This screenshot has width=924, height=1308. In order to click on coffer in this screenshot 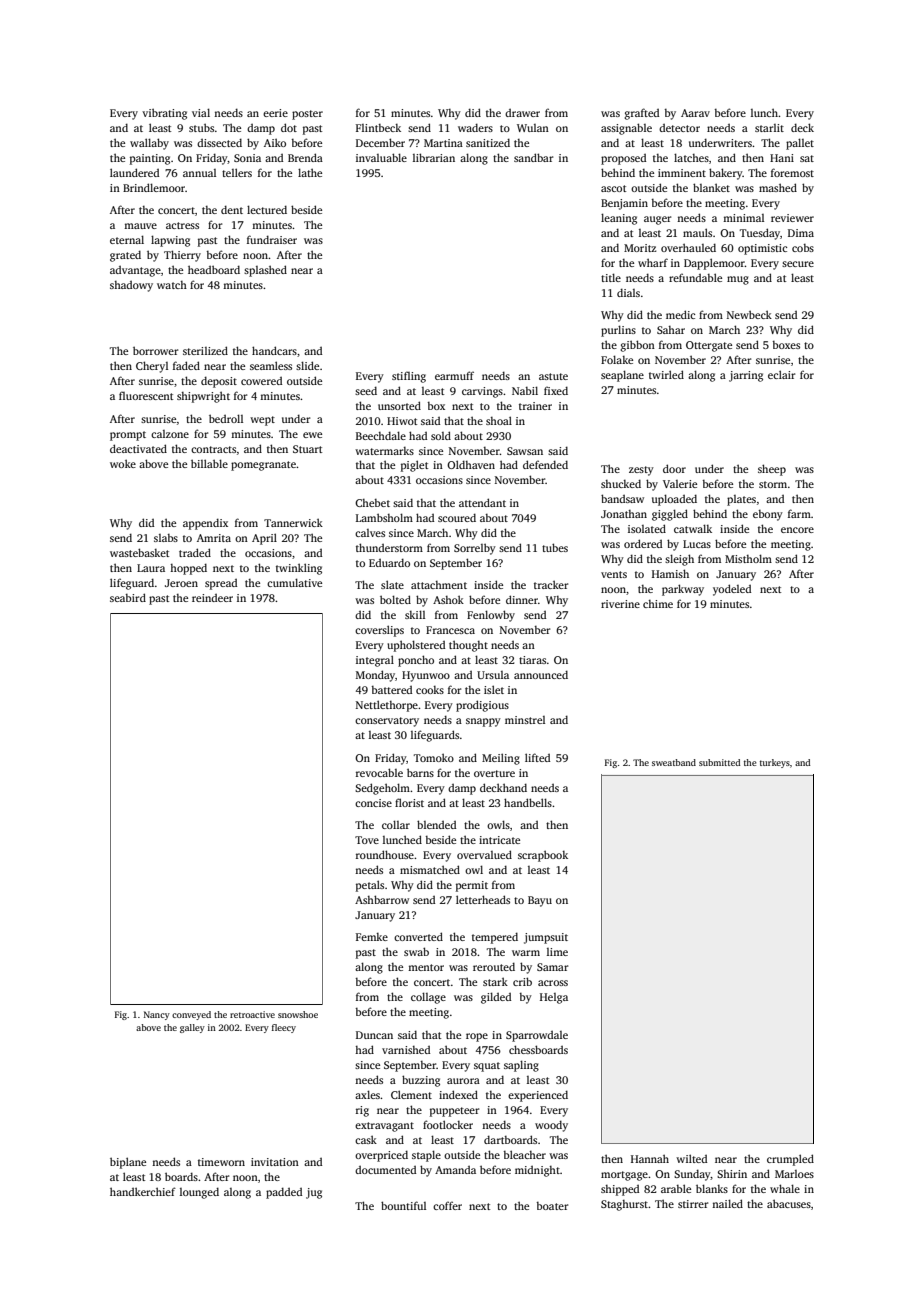, I will do `click(447, 1205)`.
